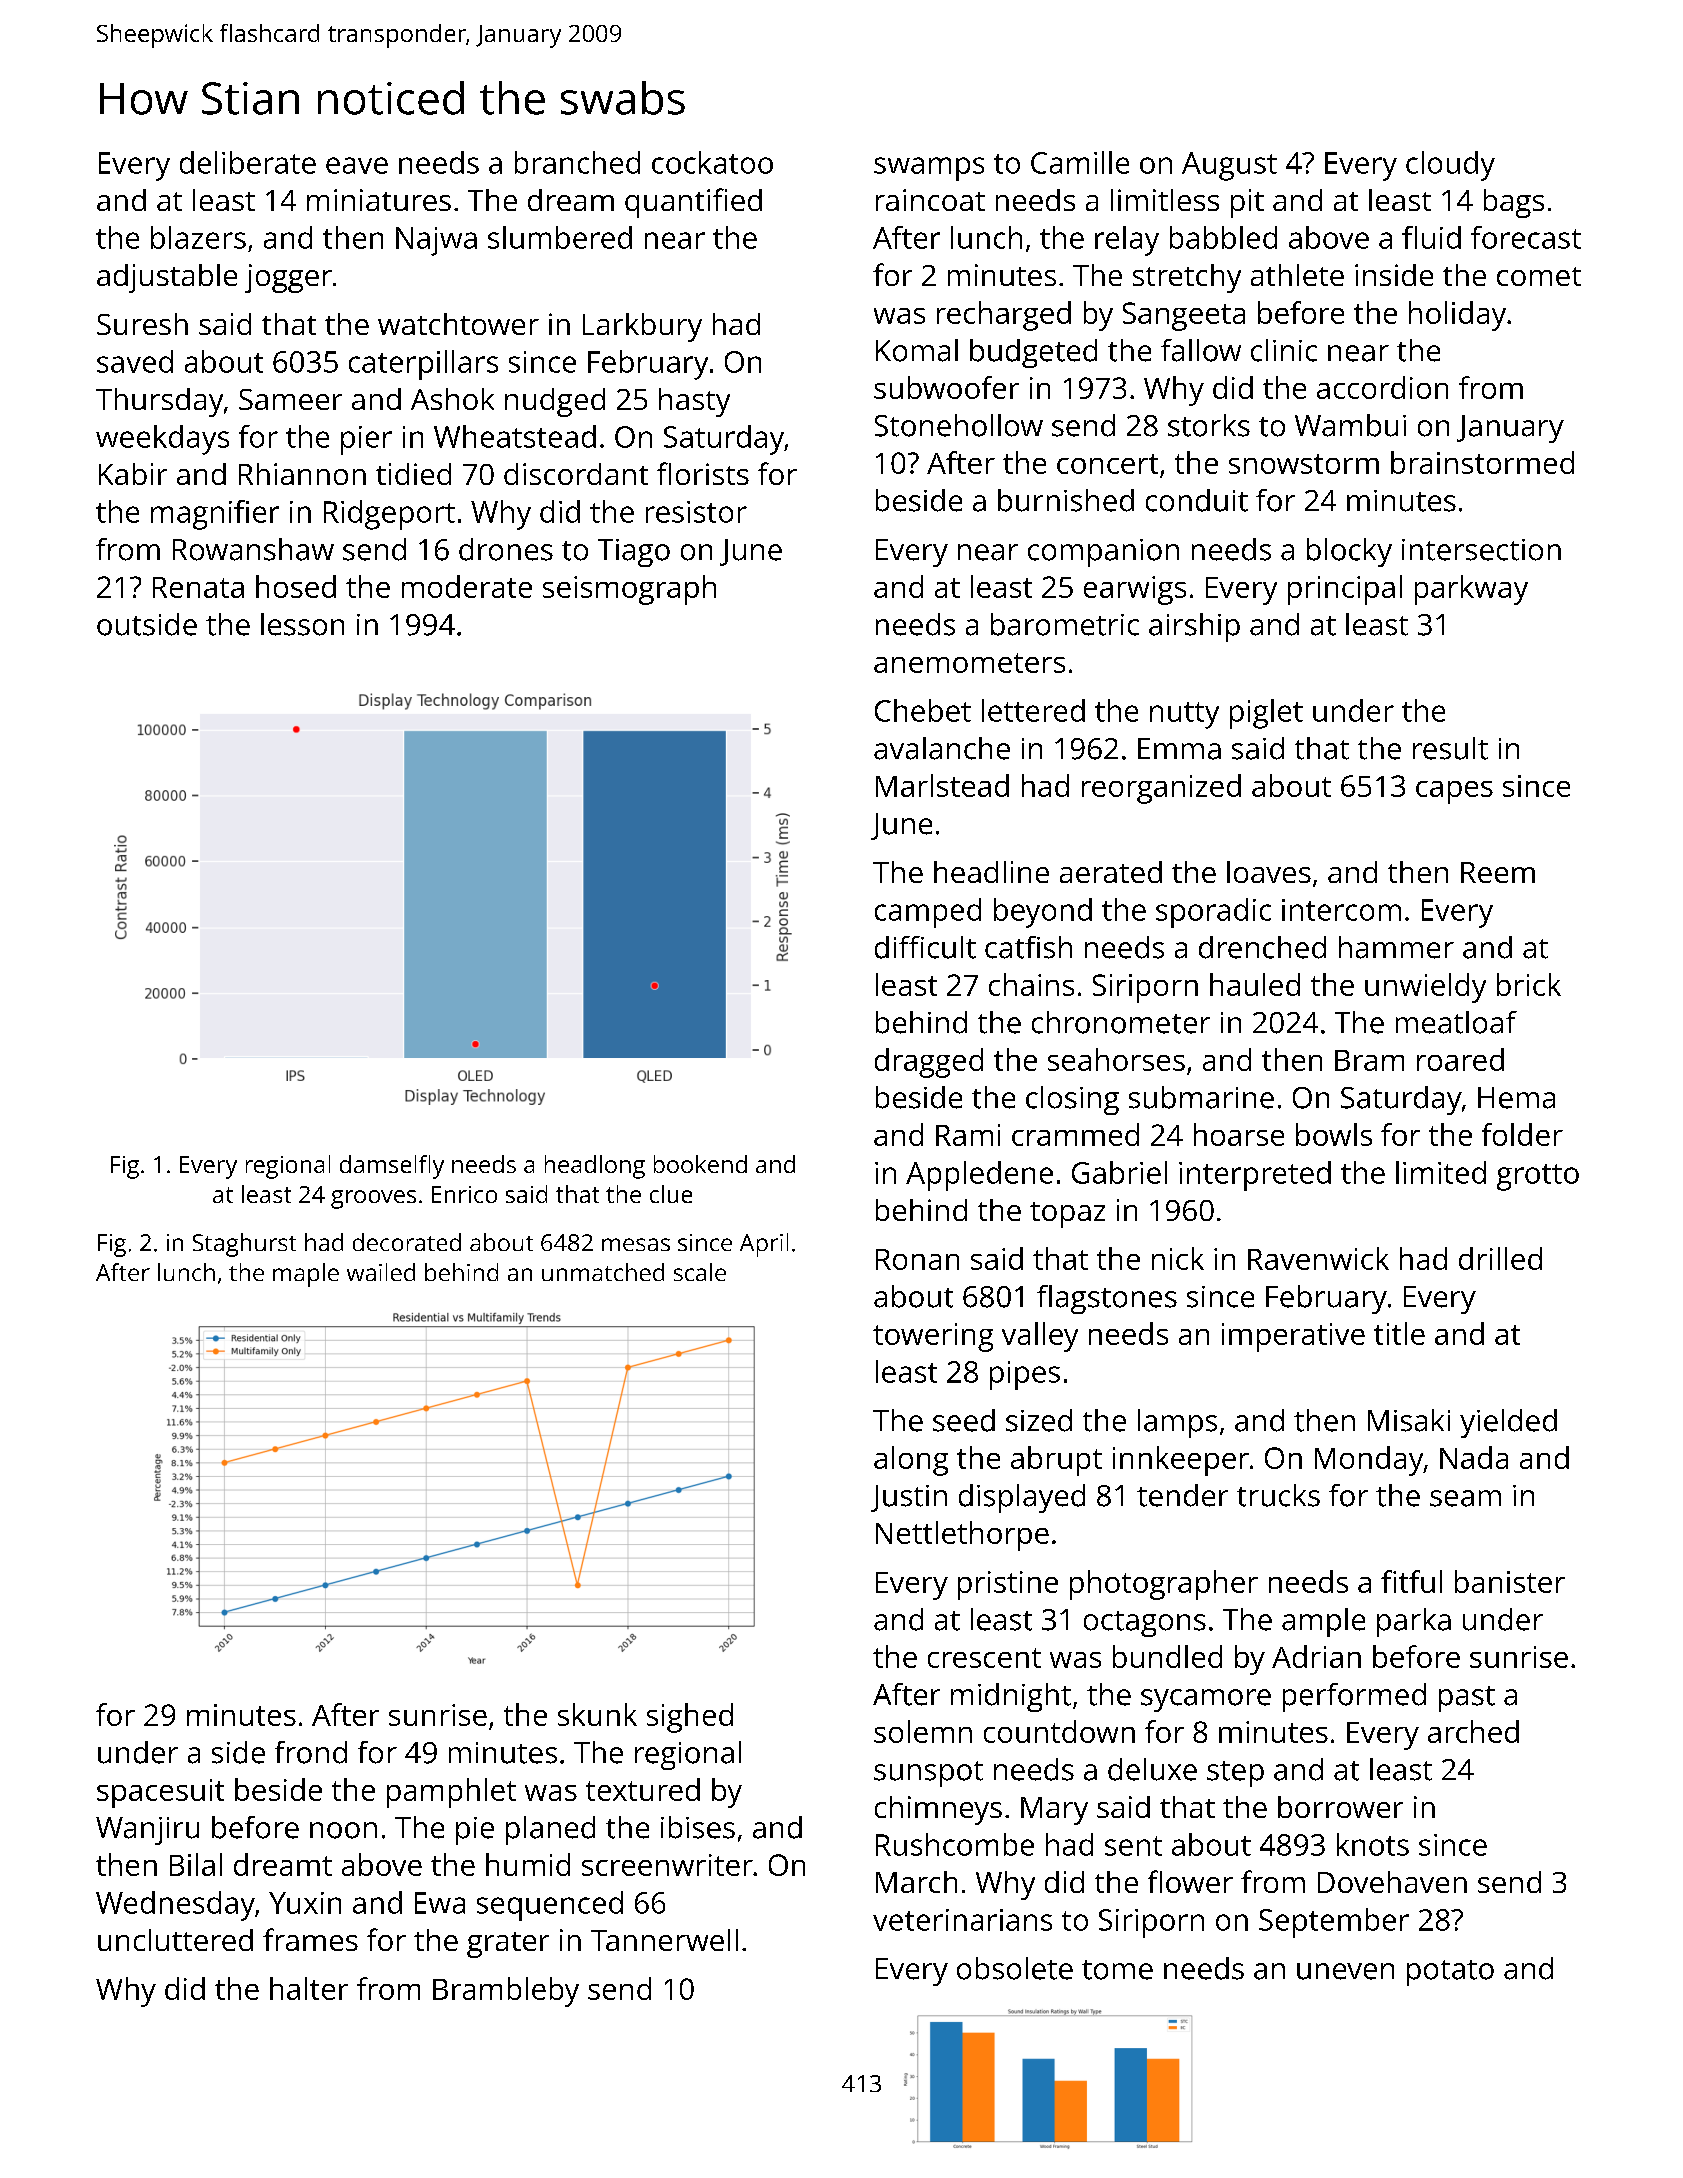  What do you see at coordinates (1508, 1423) in the screenshot?
I see `yielded` at bounding box center [1508, 1423].
